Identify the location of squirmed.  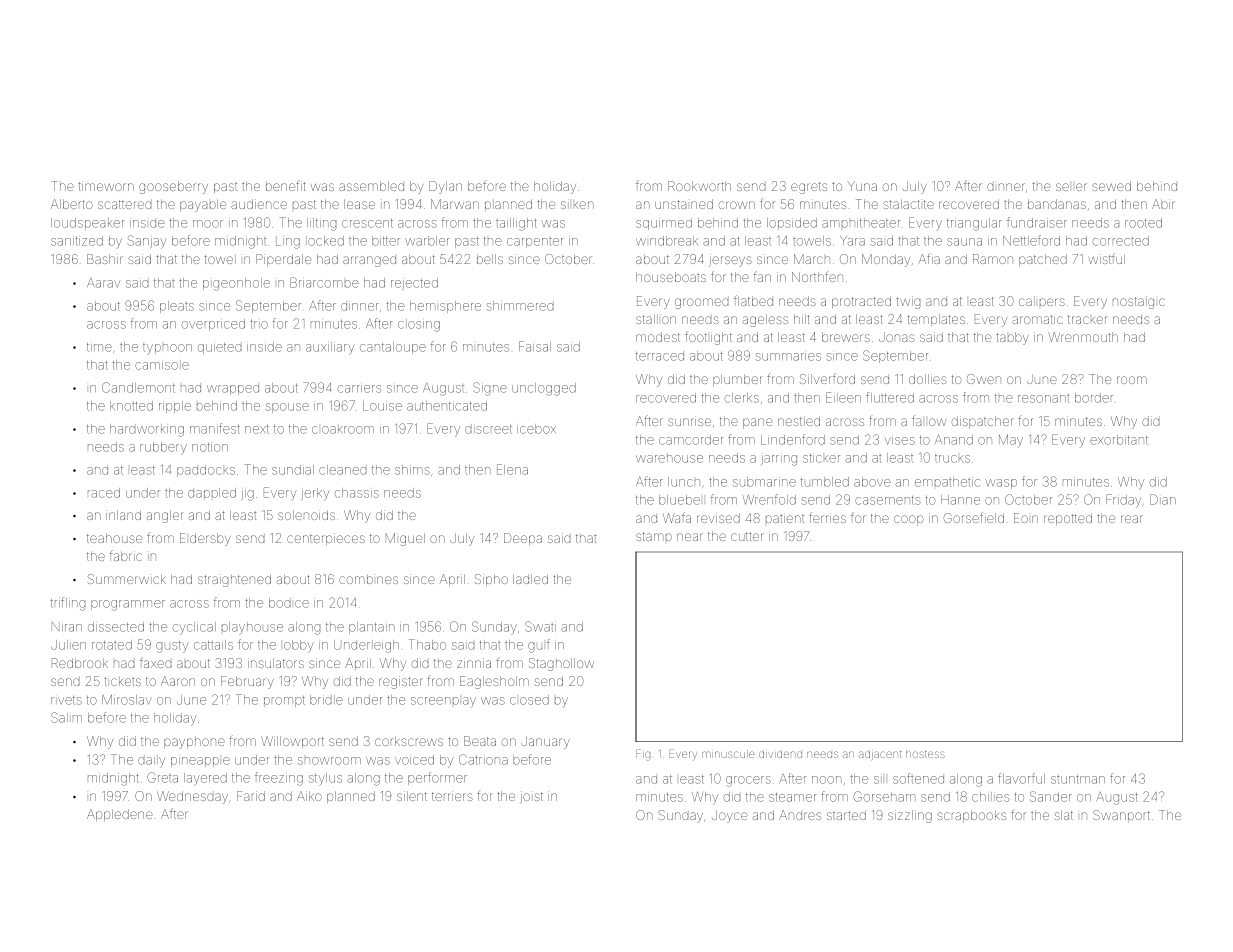
(664, 224).
